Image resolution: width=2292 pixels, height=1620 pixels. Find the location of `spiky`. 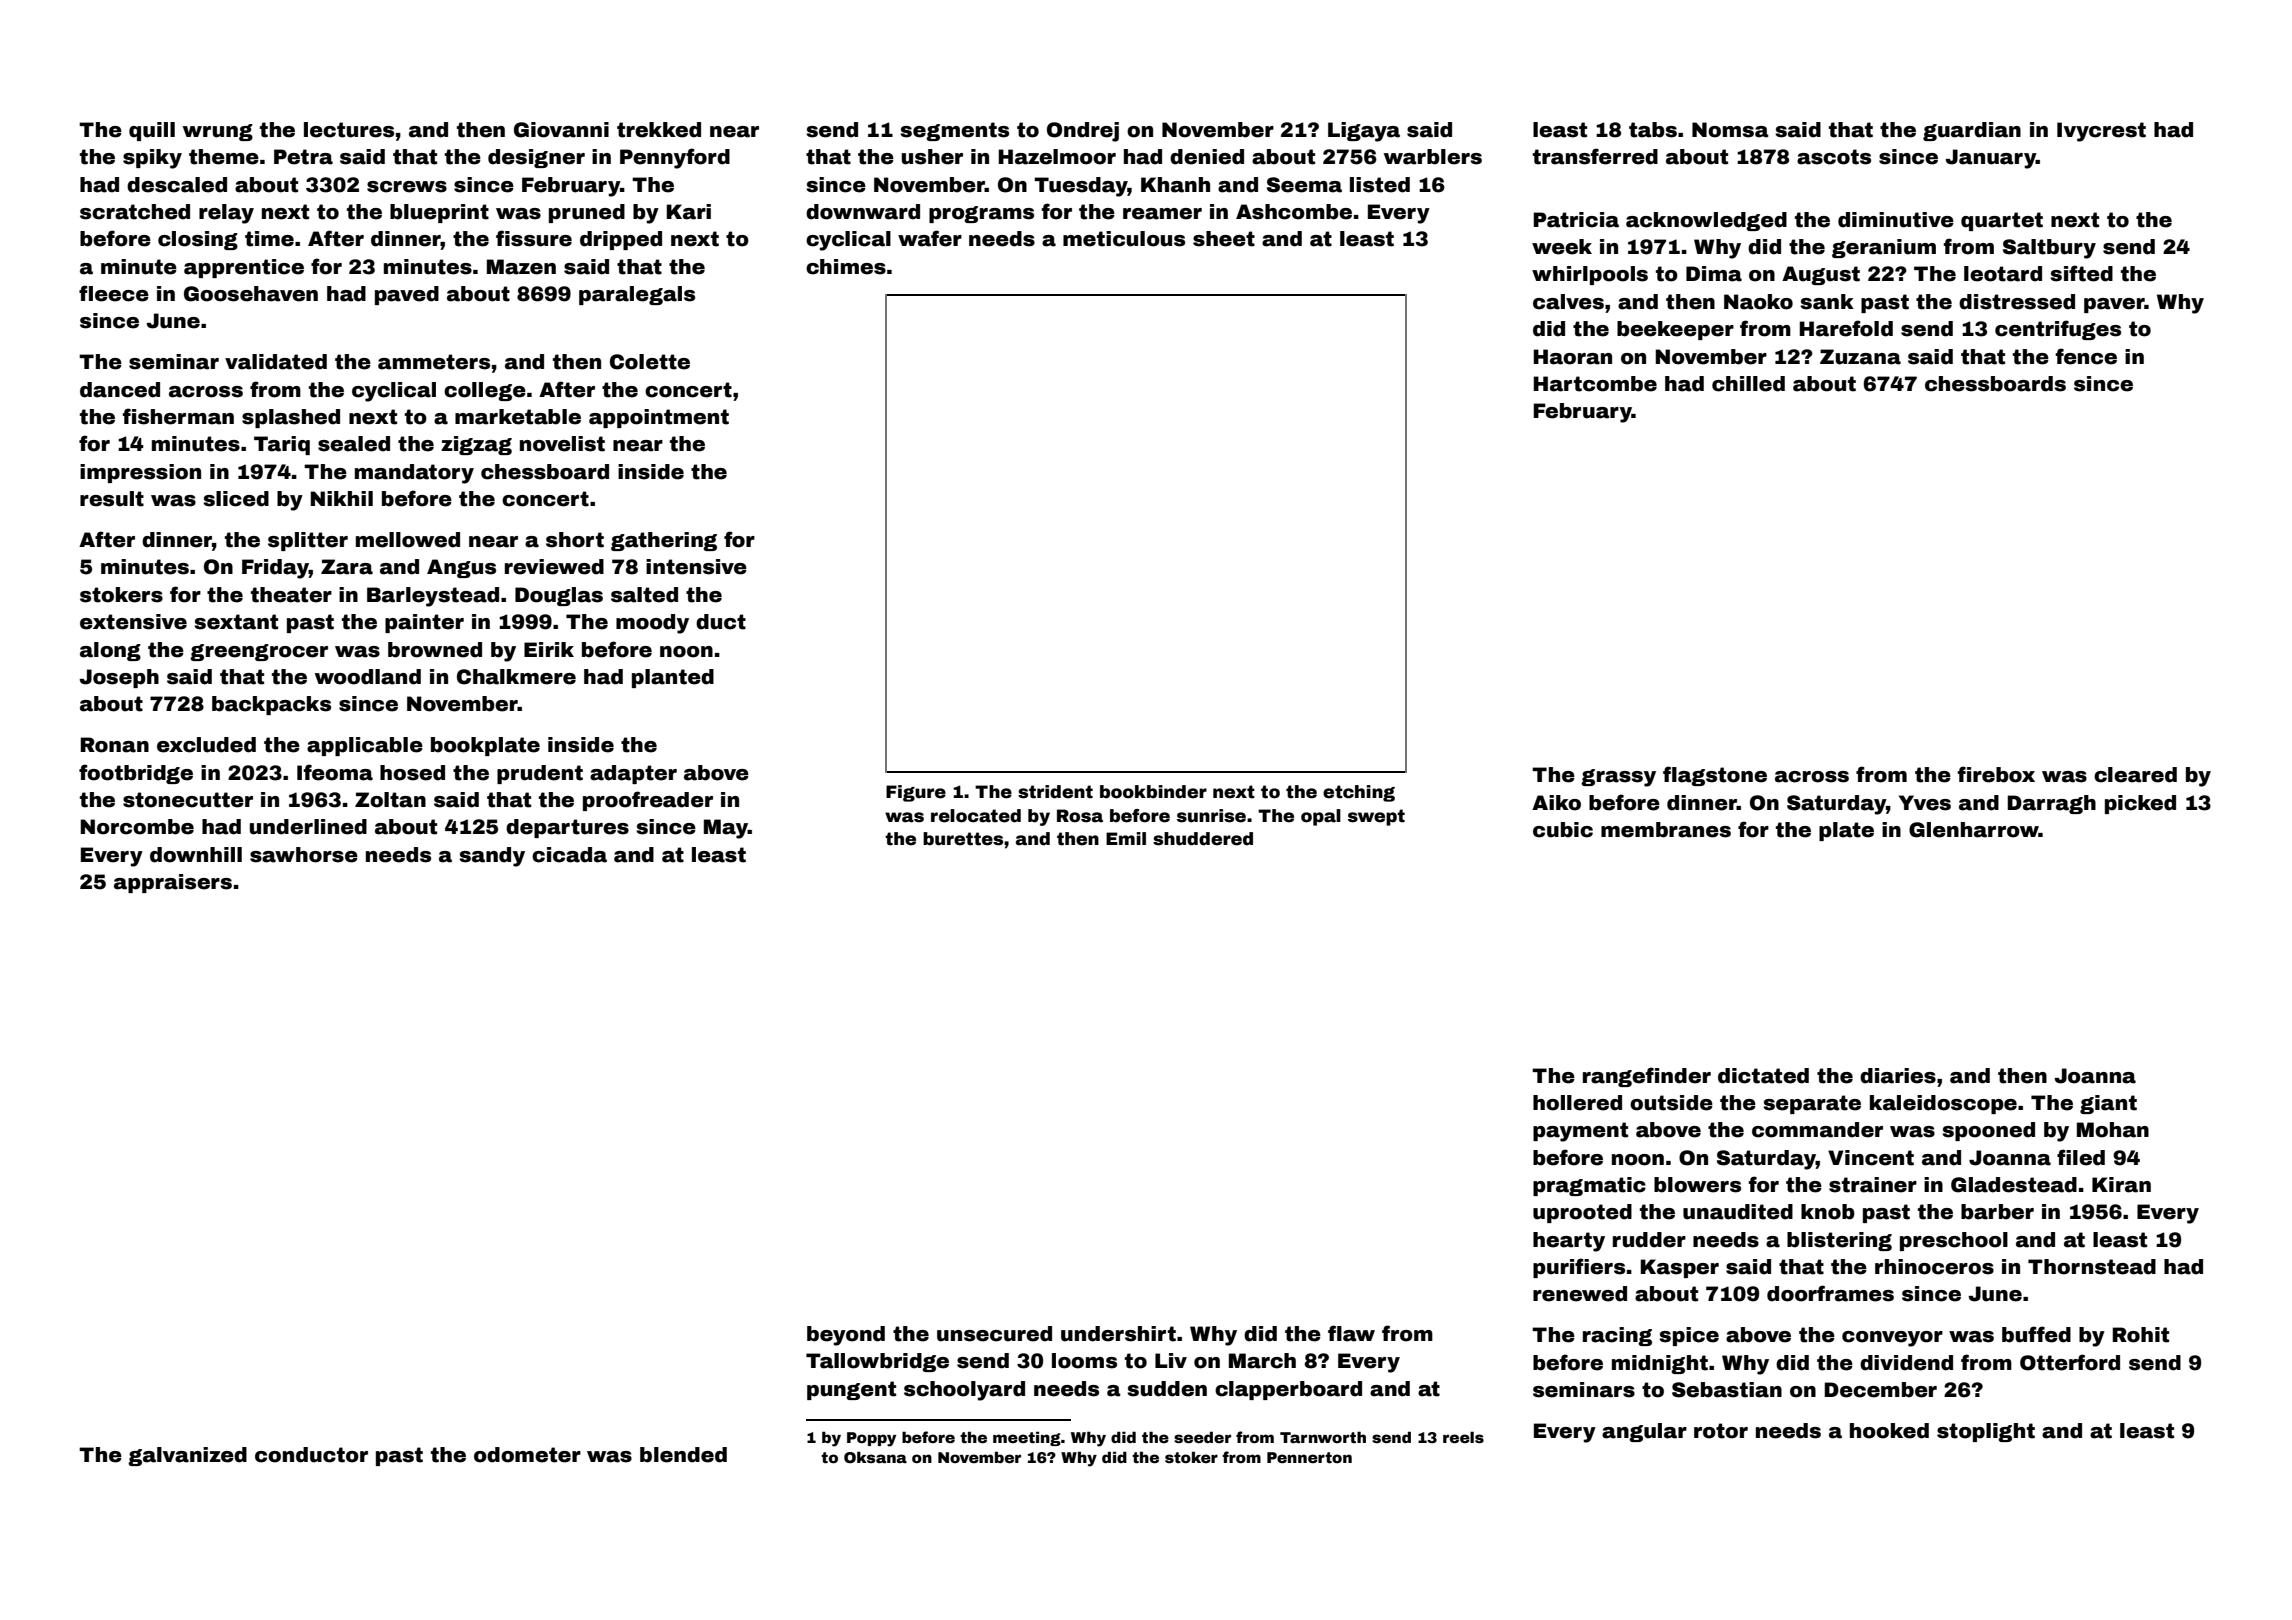

spiky is located at coordinates (152, 159).
